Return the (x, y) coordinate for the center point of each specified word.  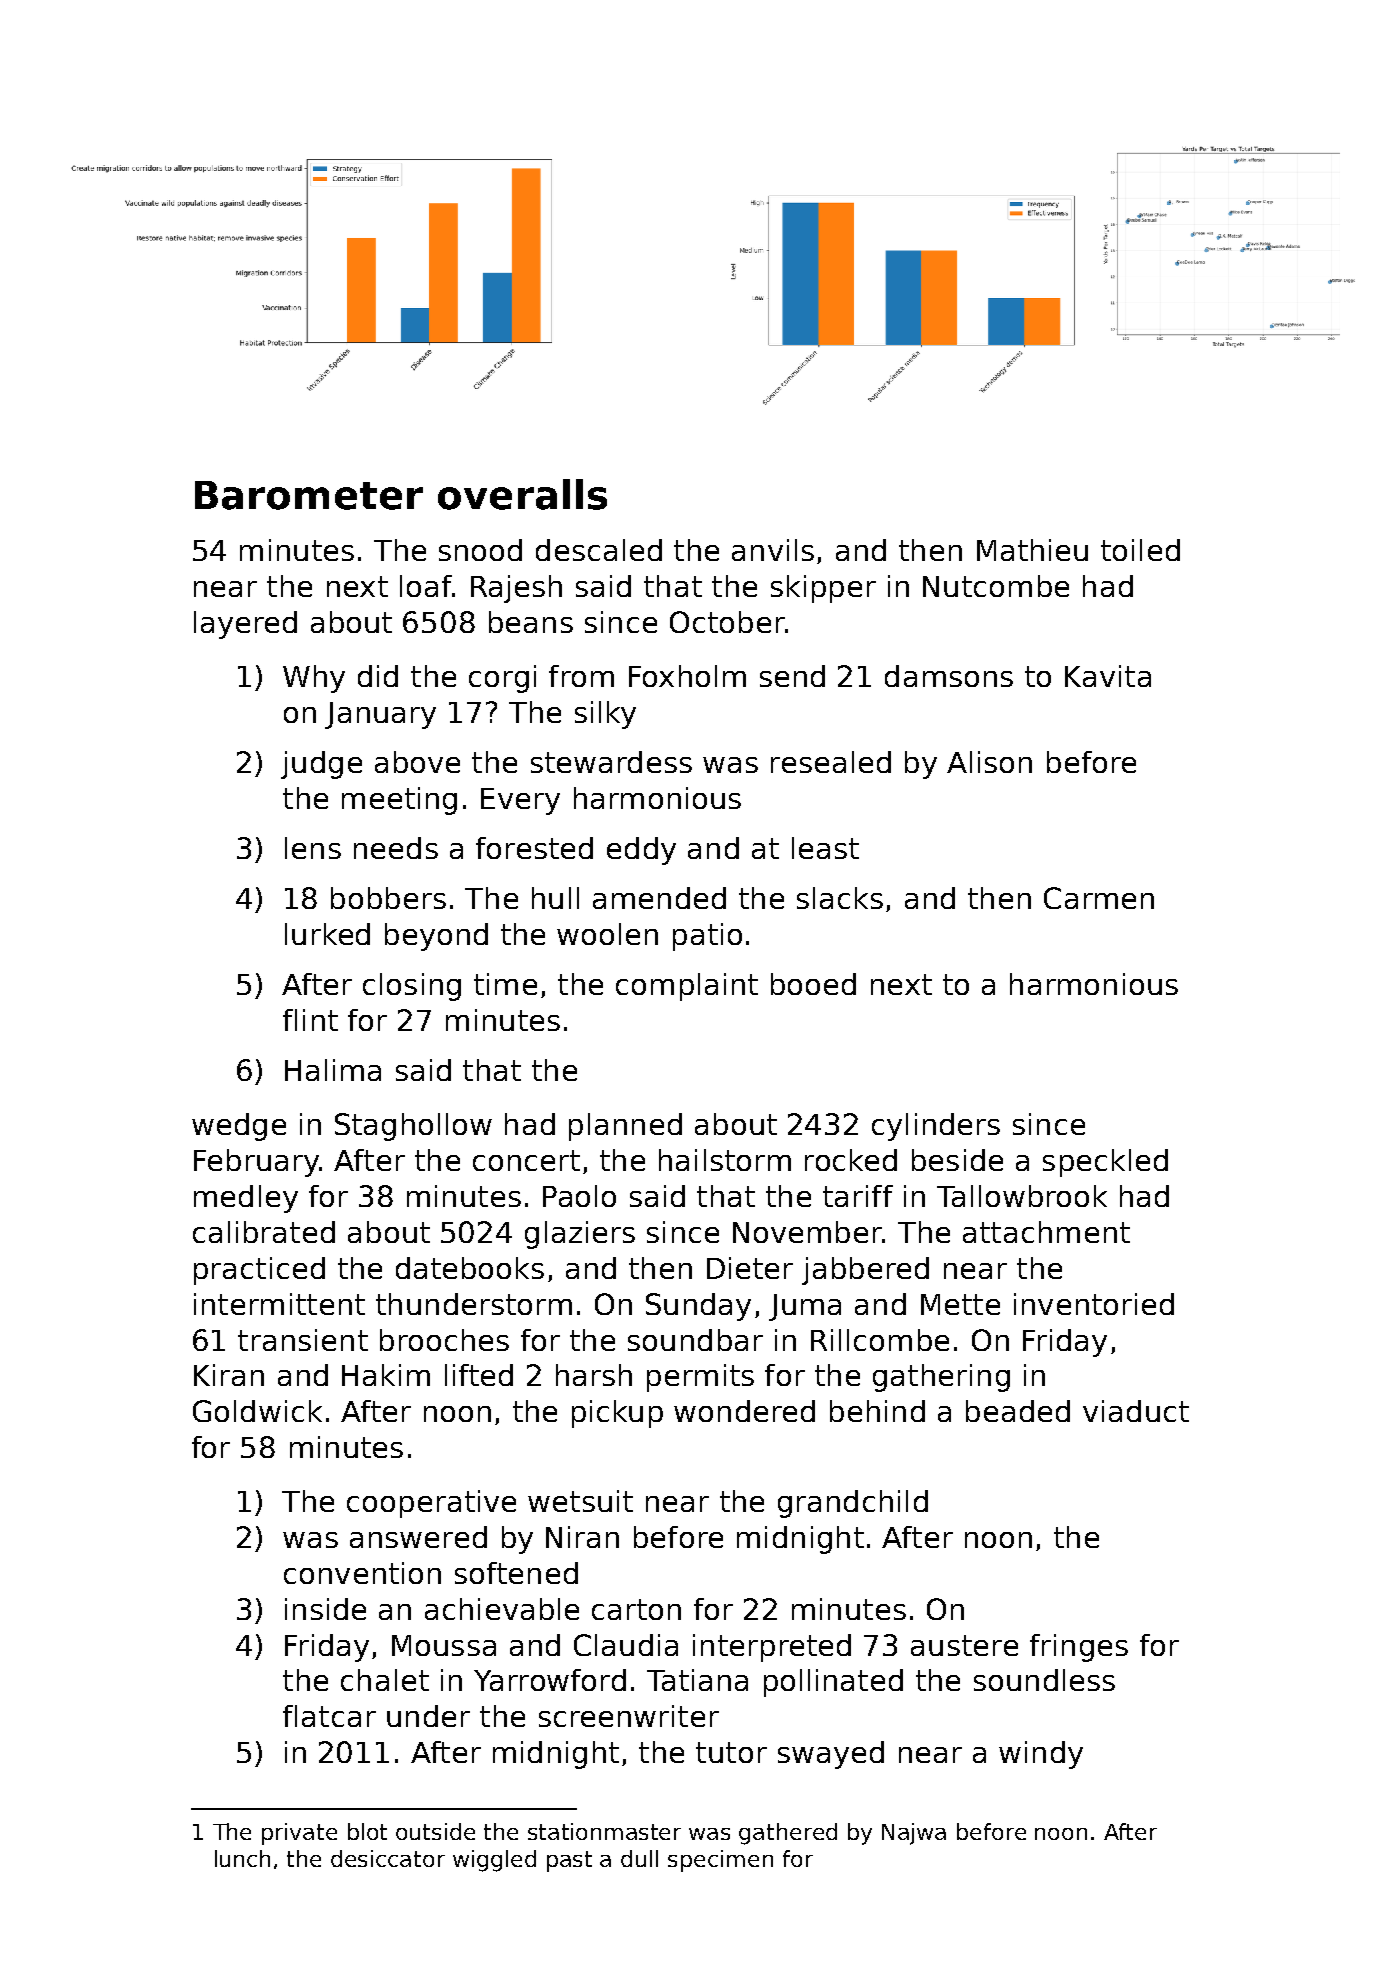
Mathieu (1032, 550)
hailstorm (725, 1160)
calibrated (264, 1232)
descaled (599, 550)
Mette (960, 1304)
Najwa (914, 1834)
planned (625, 1127)
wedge (239, 1127)
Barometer (309, 495)
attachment (1046, 1232)
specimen (720, 1861)
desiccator (388, 1858)
